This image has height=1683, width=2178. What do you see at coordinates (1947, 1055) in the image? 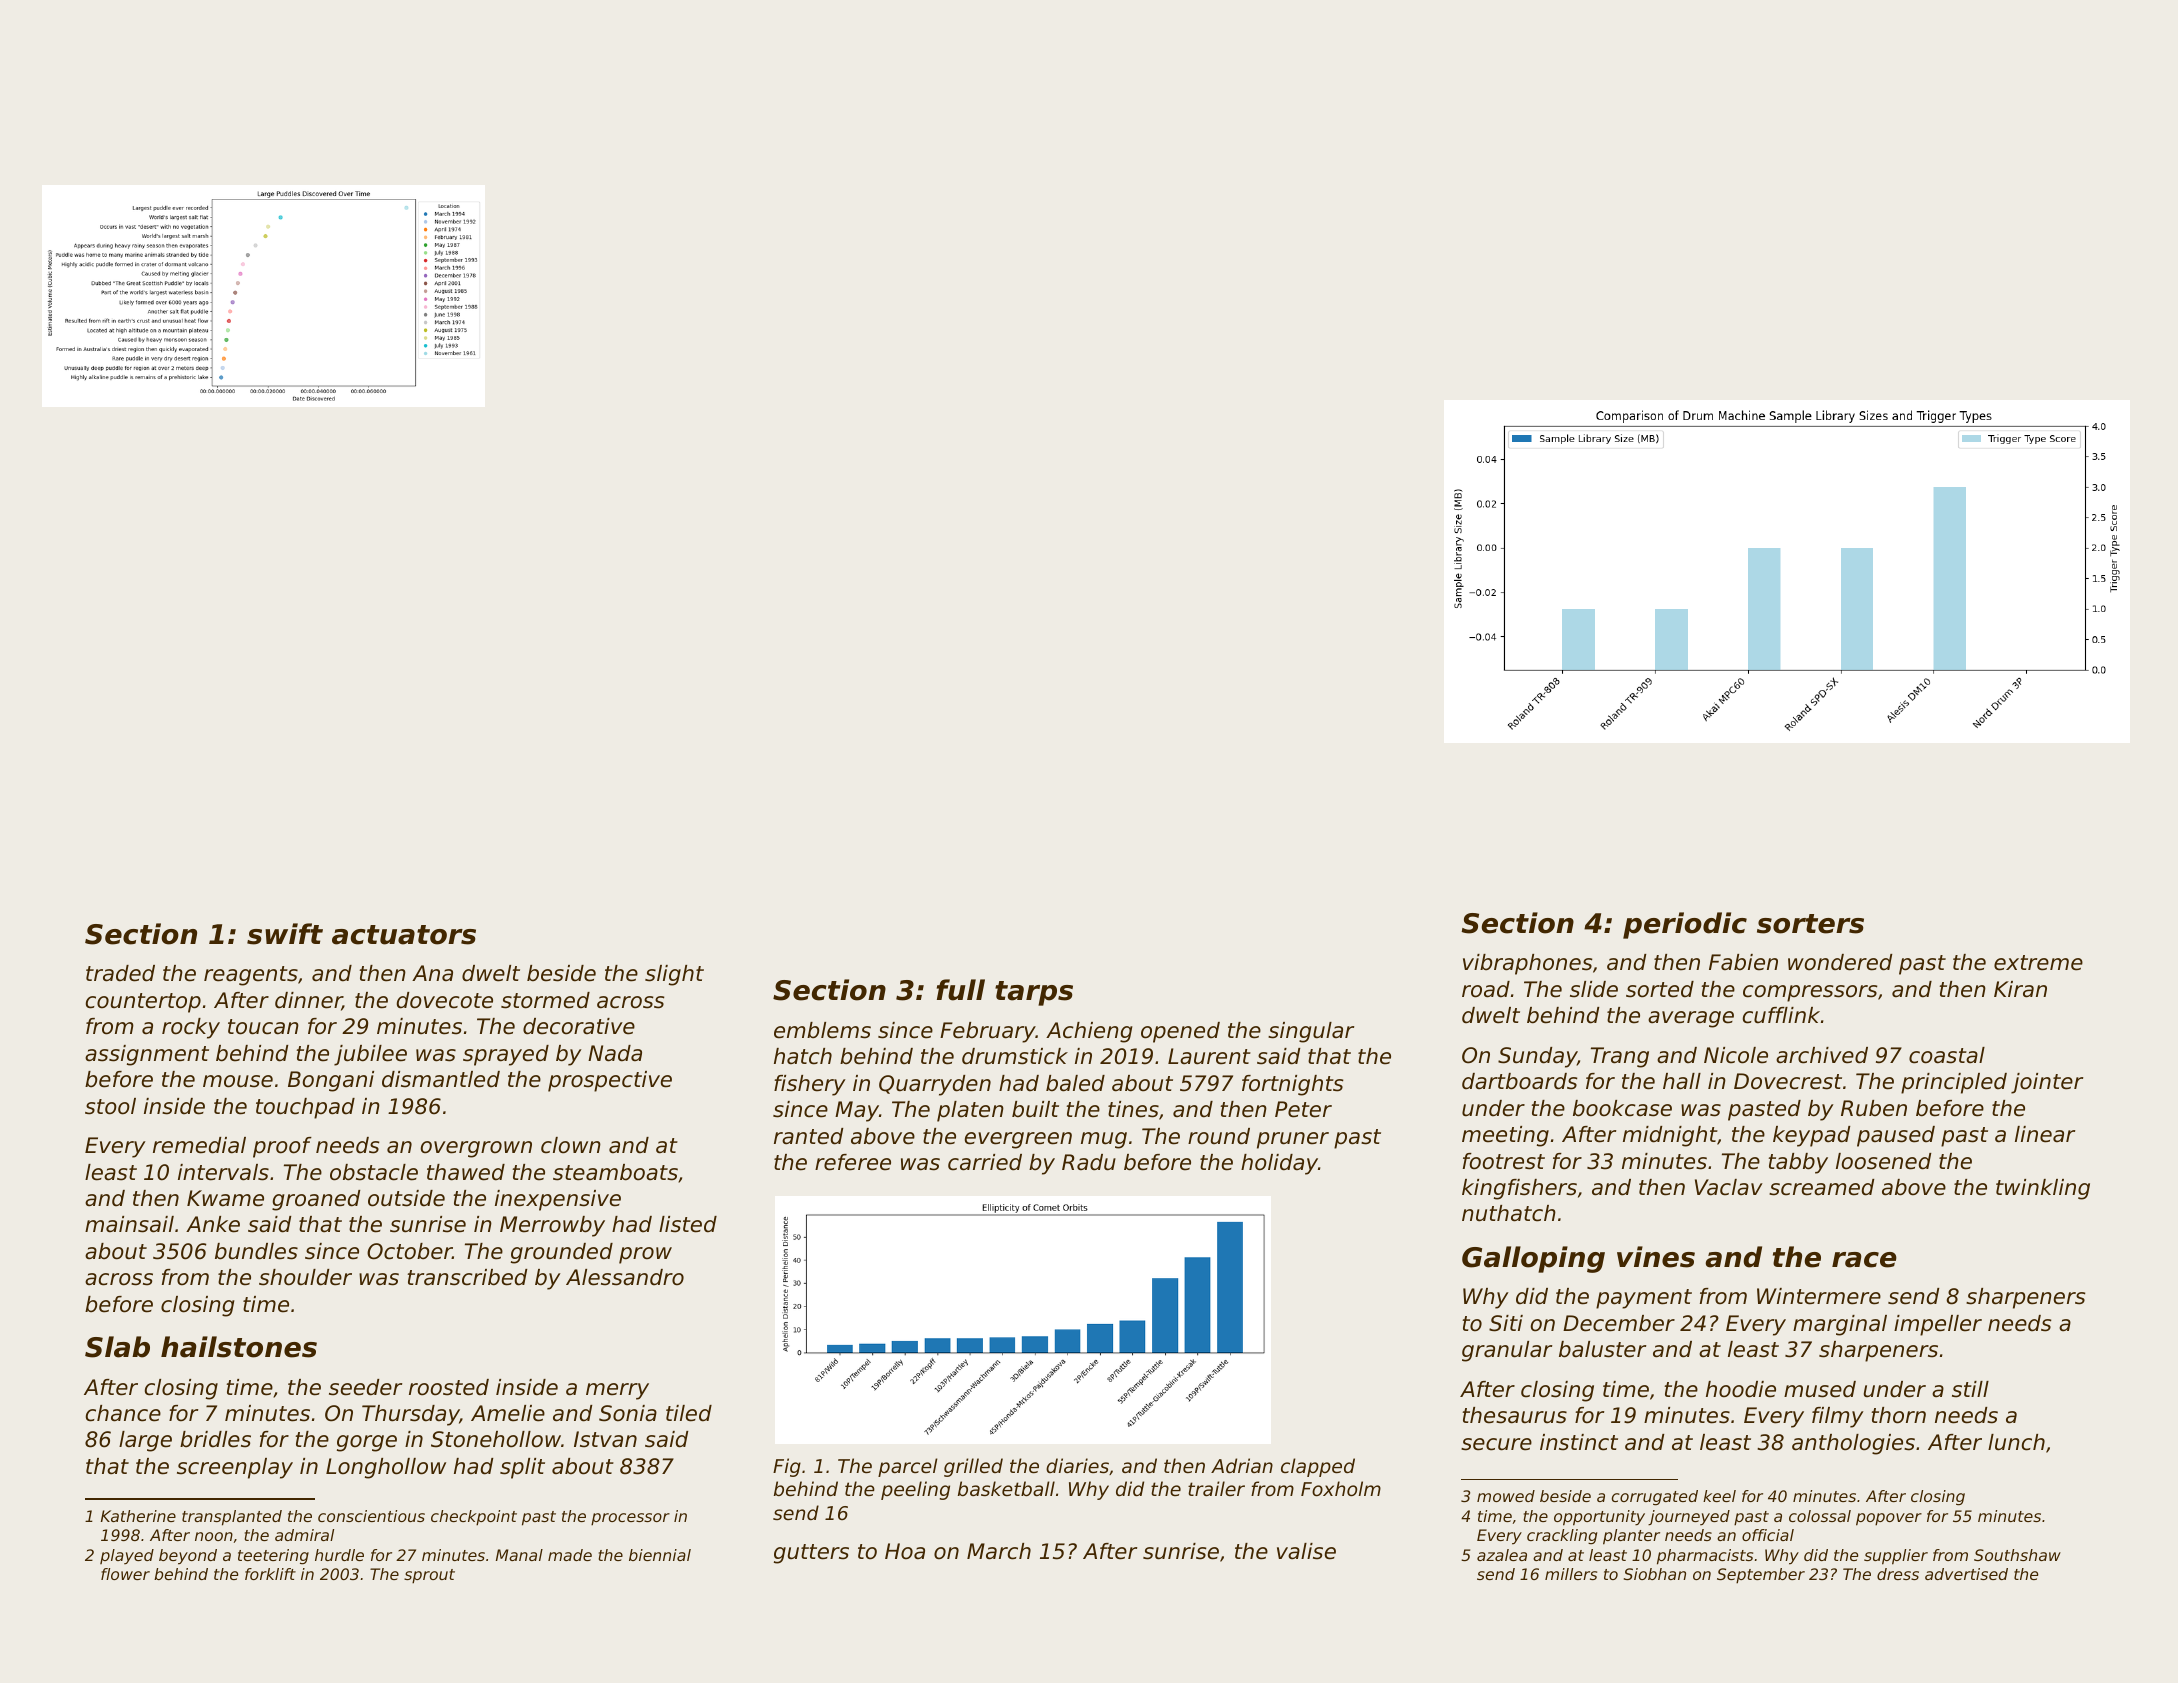
I see `coastal` at bounding box center [1947, 1055].
